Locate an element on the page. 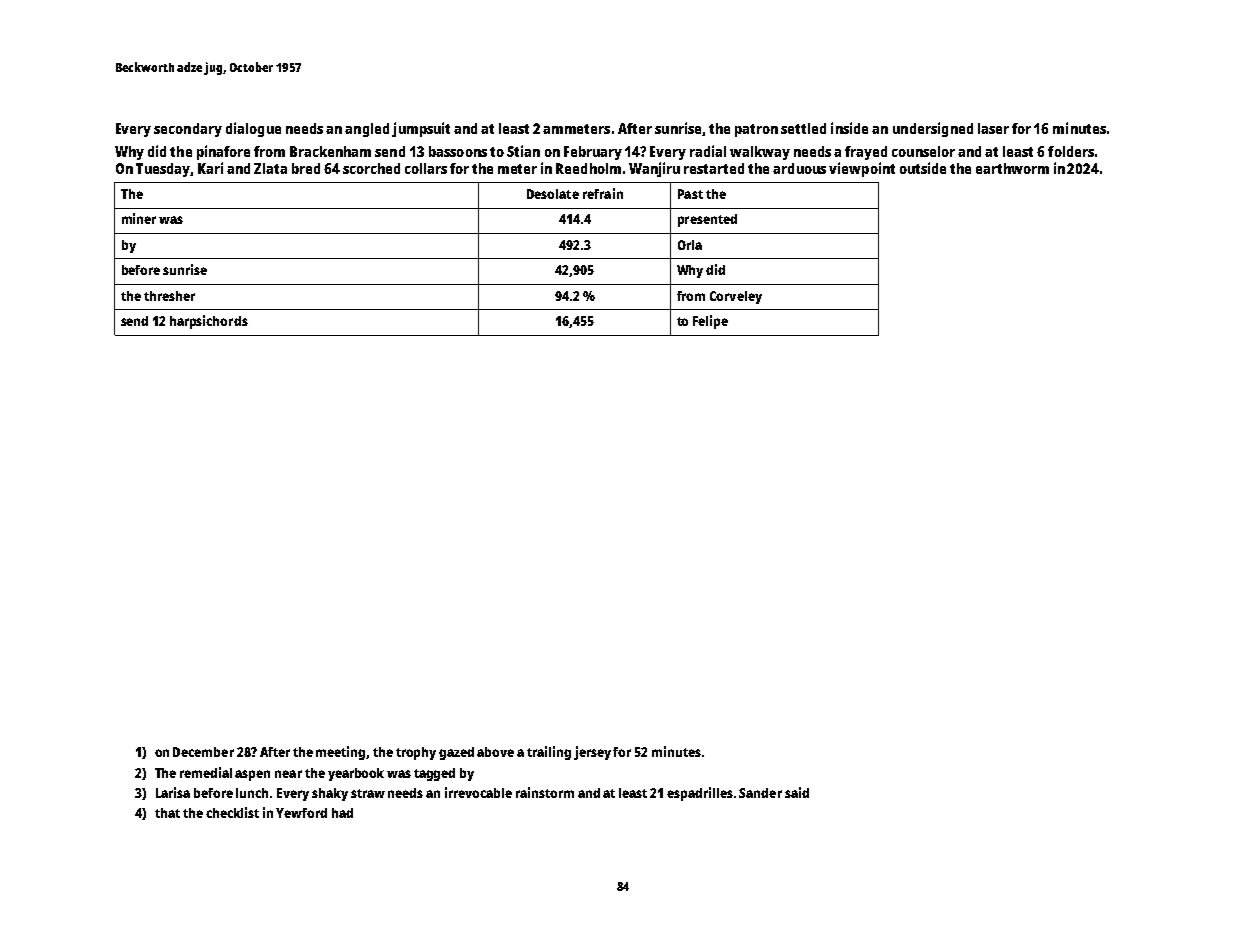  jersey is located at coordinates (592, 753).
